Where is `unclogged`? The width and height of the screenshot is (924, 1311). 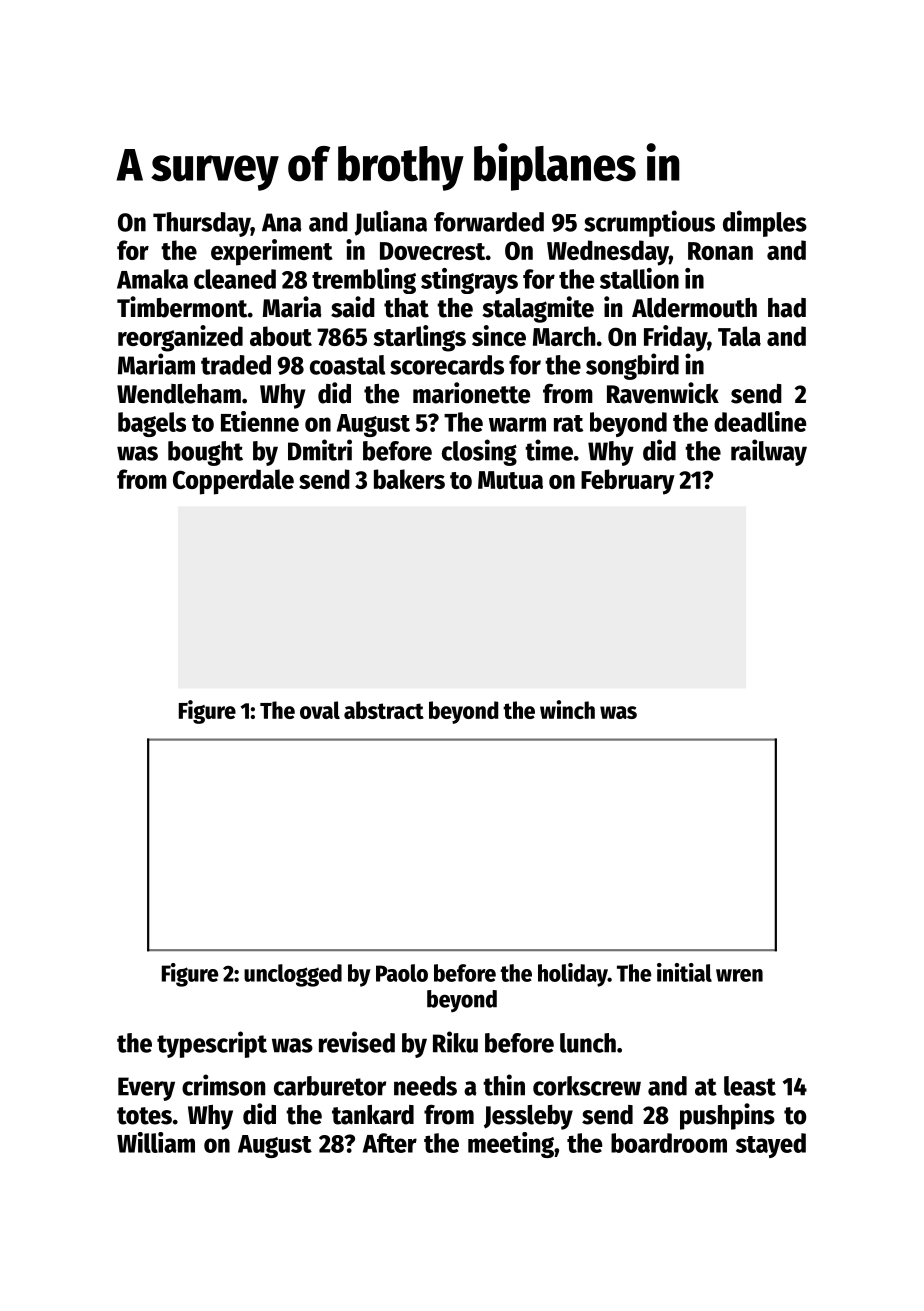
unclogged is located at coordinates (293, 975).
